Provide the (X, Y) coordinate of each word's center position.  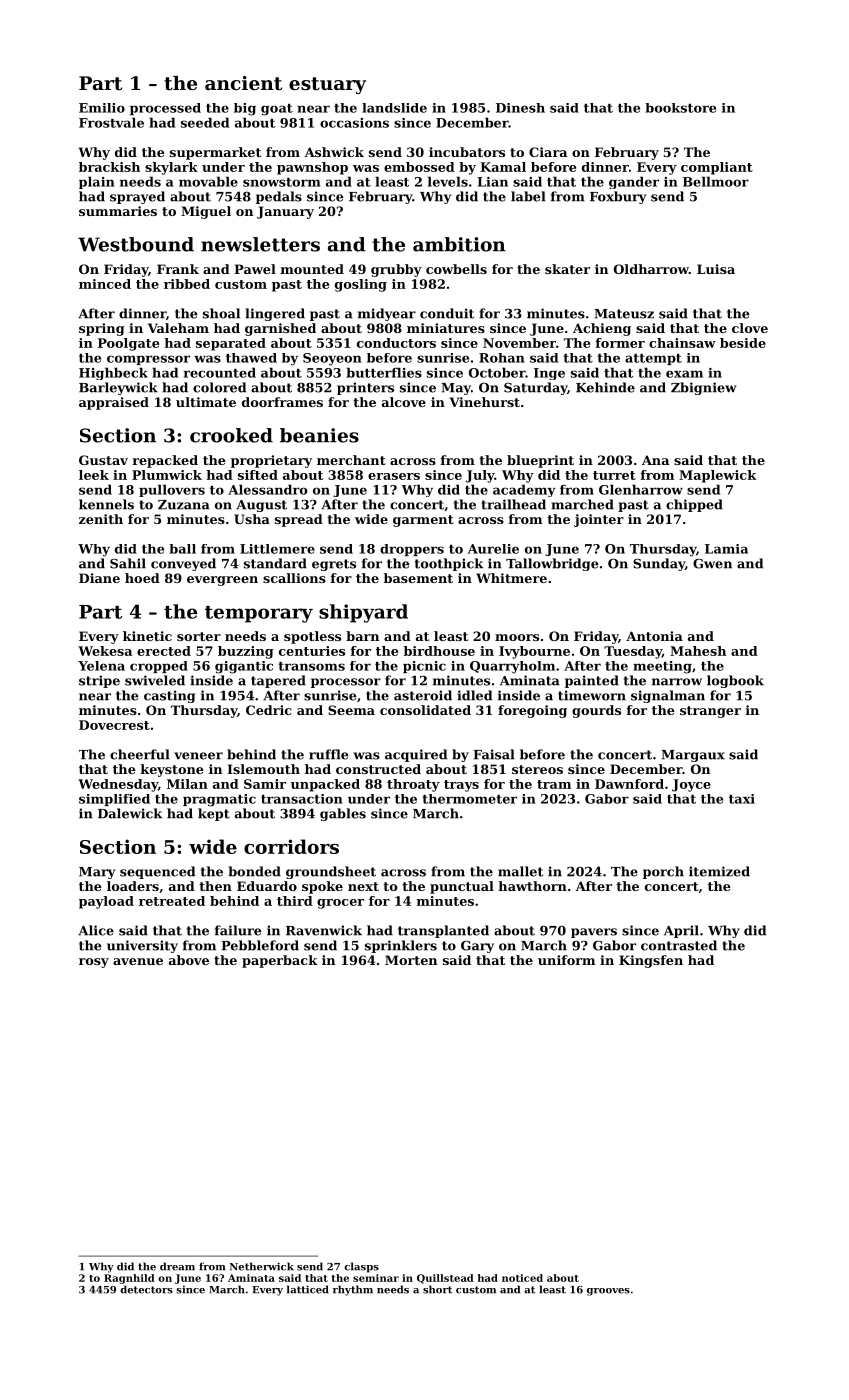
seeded (205, 122)
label (528, 196)
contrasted (679, 945)
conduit (447, 313)
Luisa (716, 269)
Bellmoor (716, 181)
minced (105, 284)
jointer (599, 520)
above (189, 960)
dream (177, 1266)
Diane (99, 578)
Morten (411, 960)
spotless (312, 637)
